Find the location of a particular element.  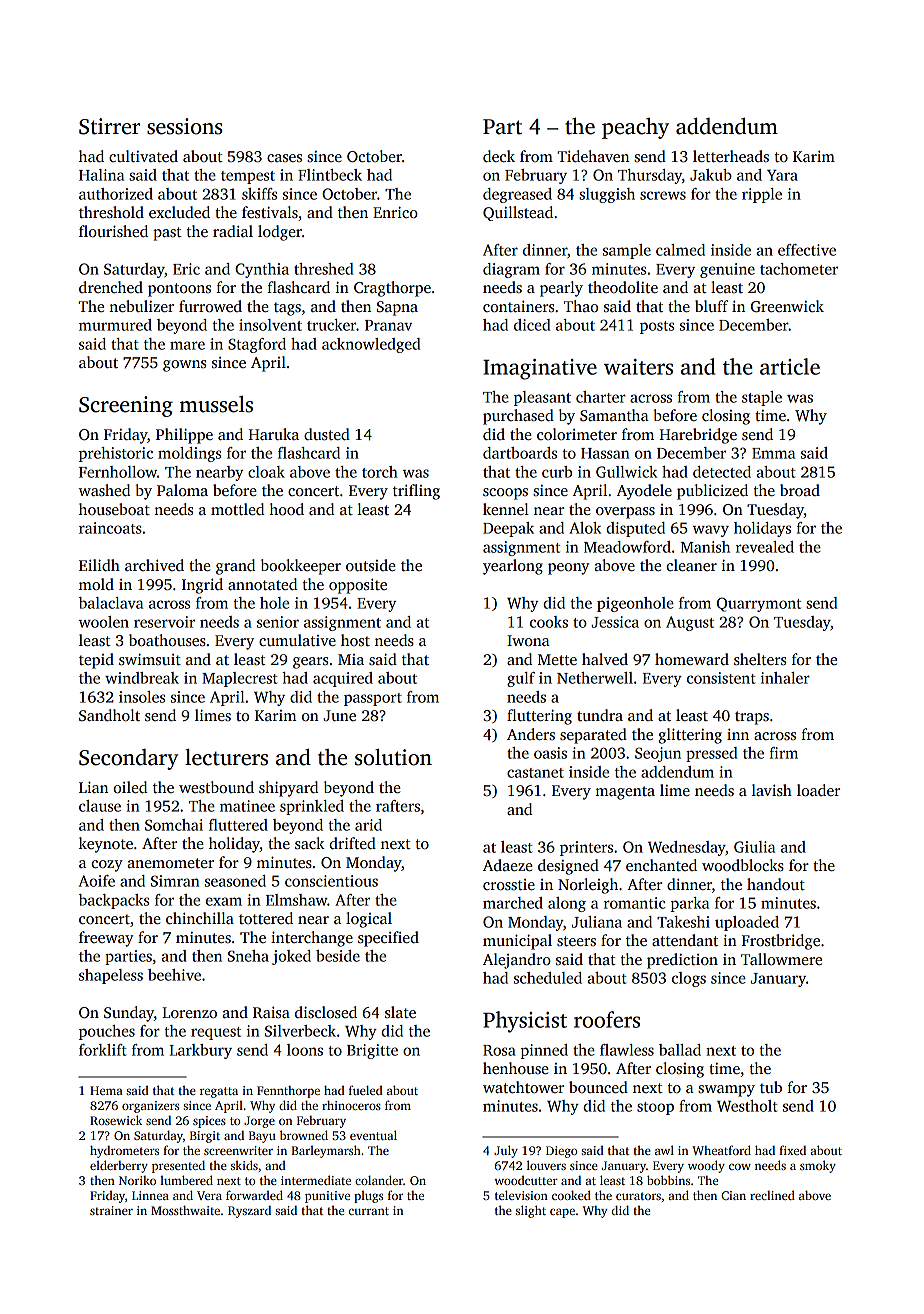

diced is located at coordinates (532, 325).
